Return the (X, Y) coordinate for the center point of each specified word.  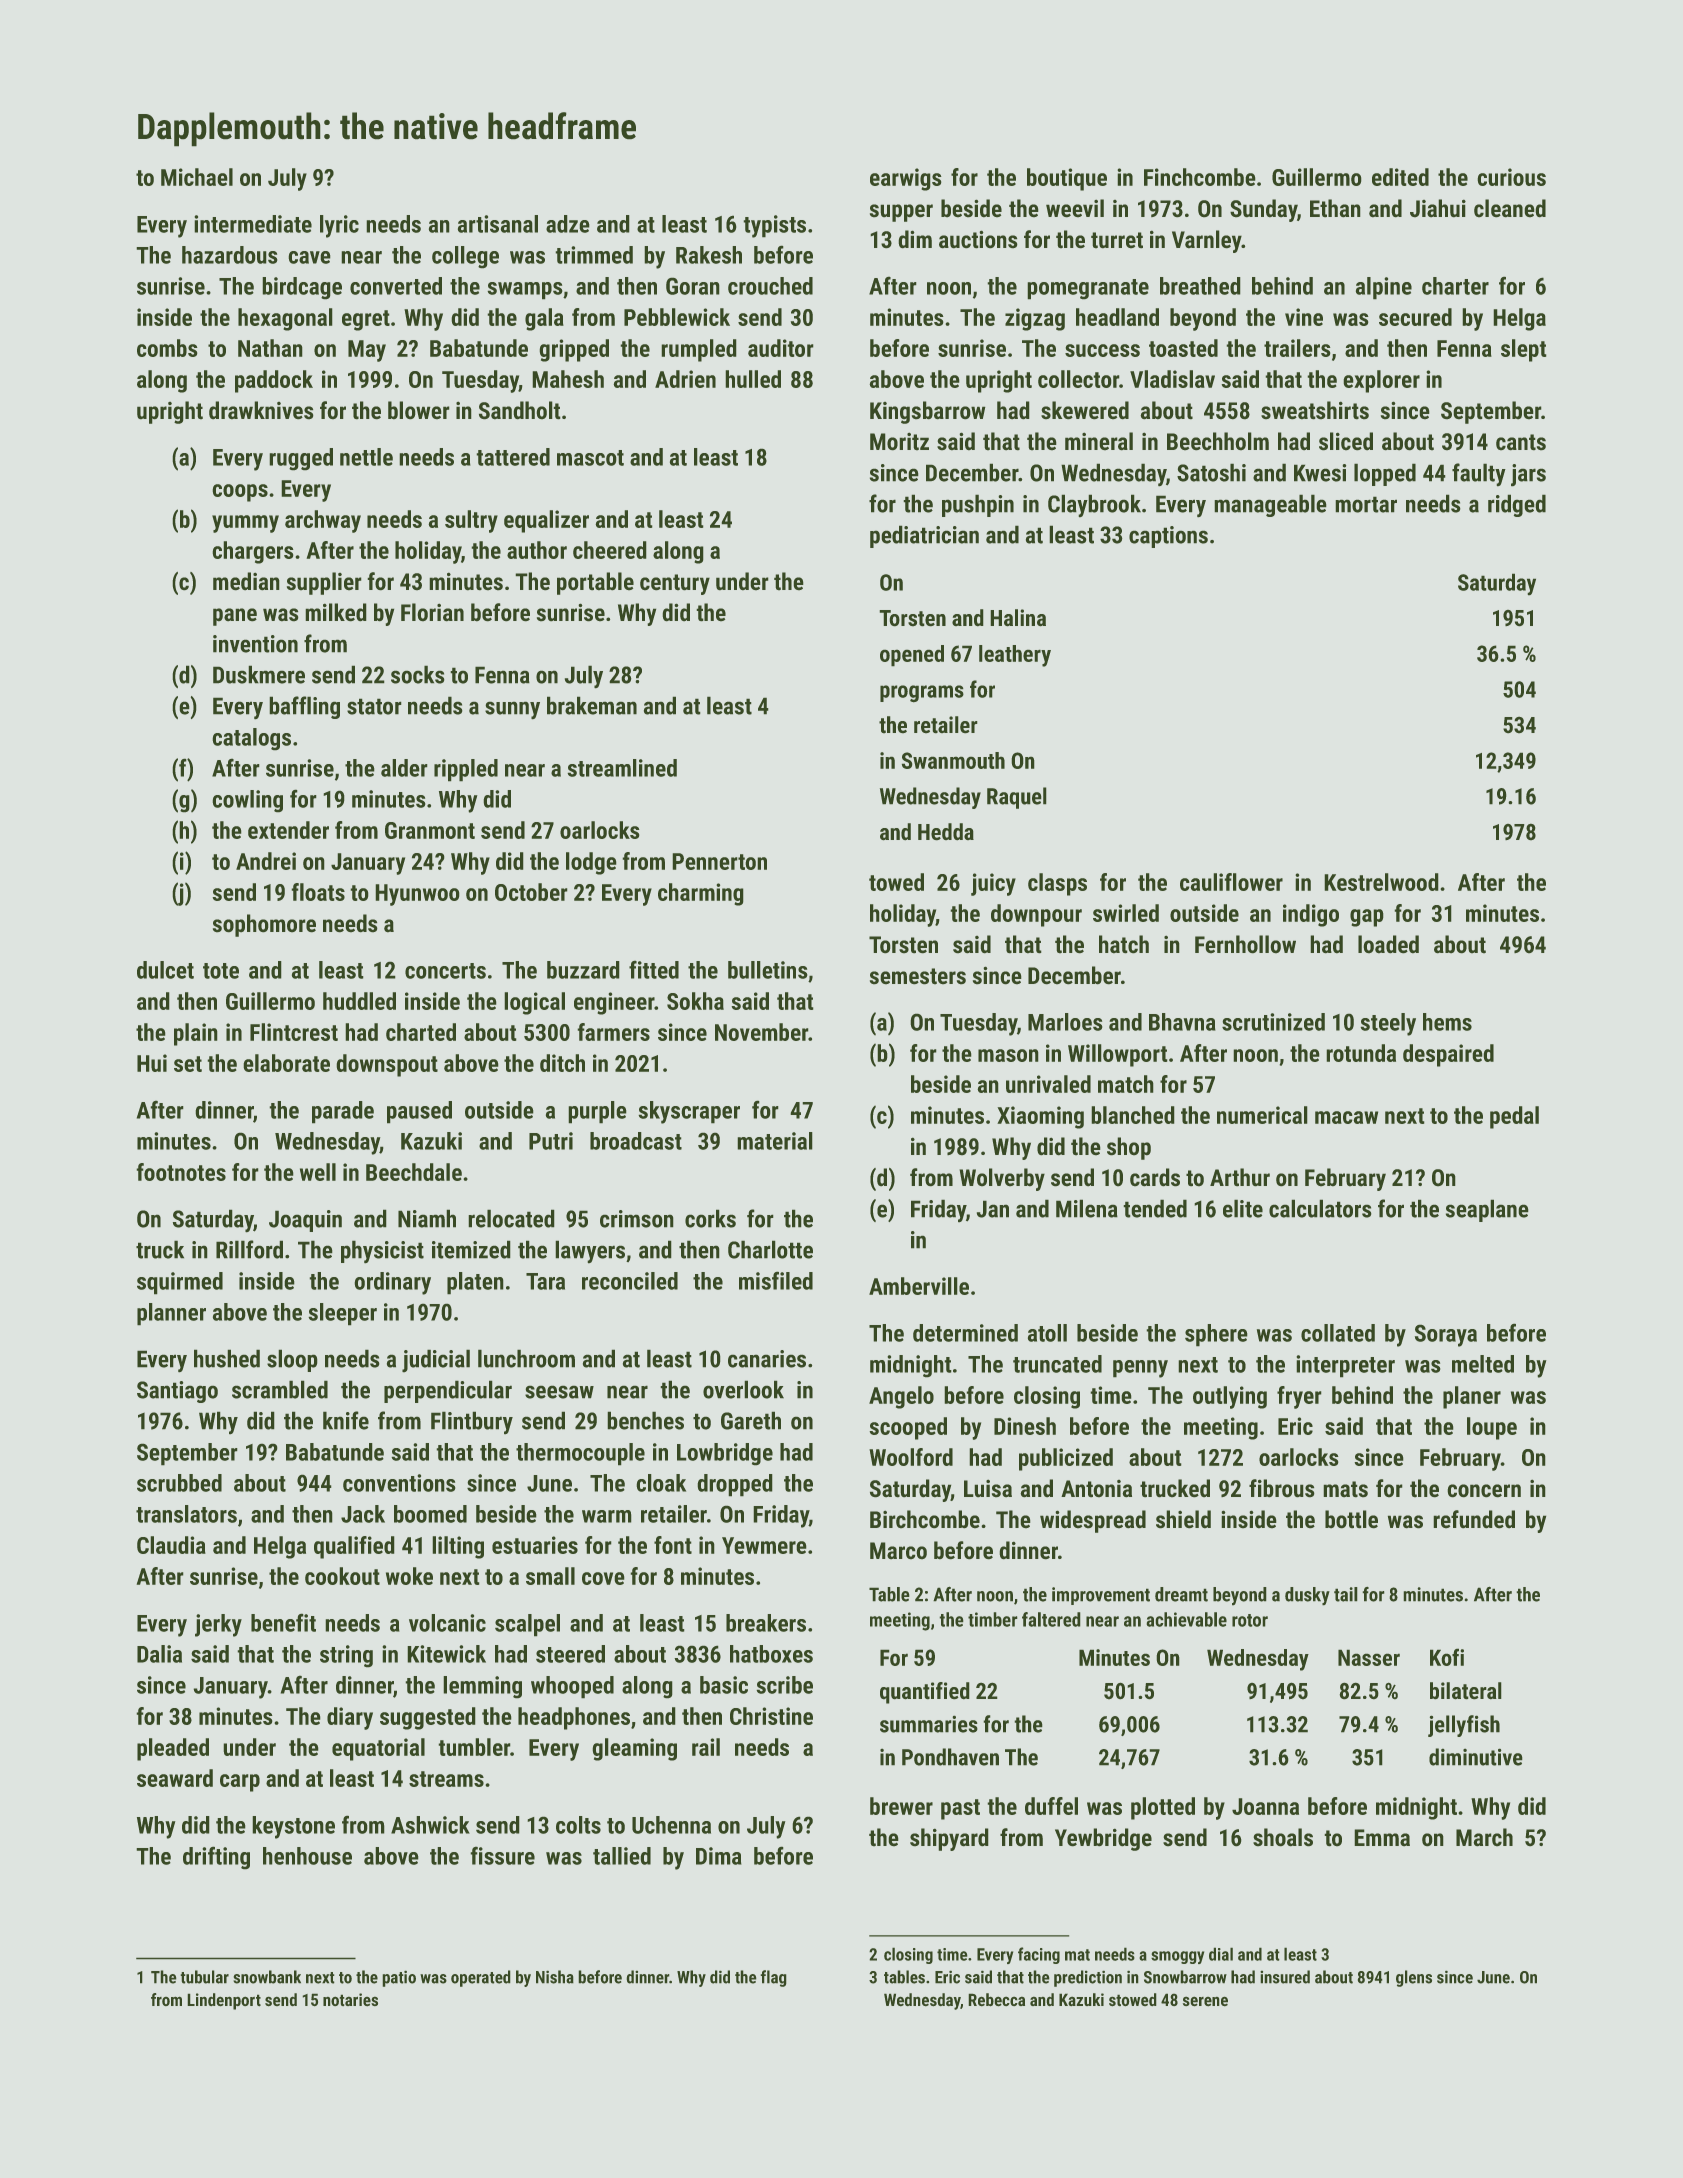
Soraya (1446, 1335)
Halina (1018, 618)
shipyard (949, 1839)
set (188, 1064)
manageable (1270, 505)
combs (167, 348)
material (775, 1141)
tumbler (474, 1747)
